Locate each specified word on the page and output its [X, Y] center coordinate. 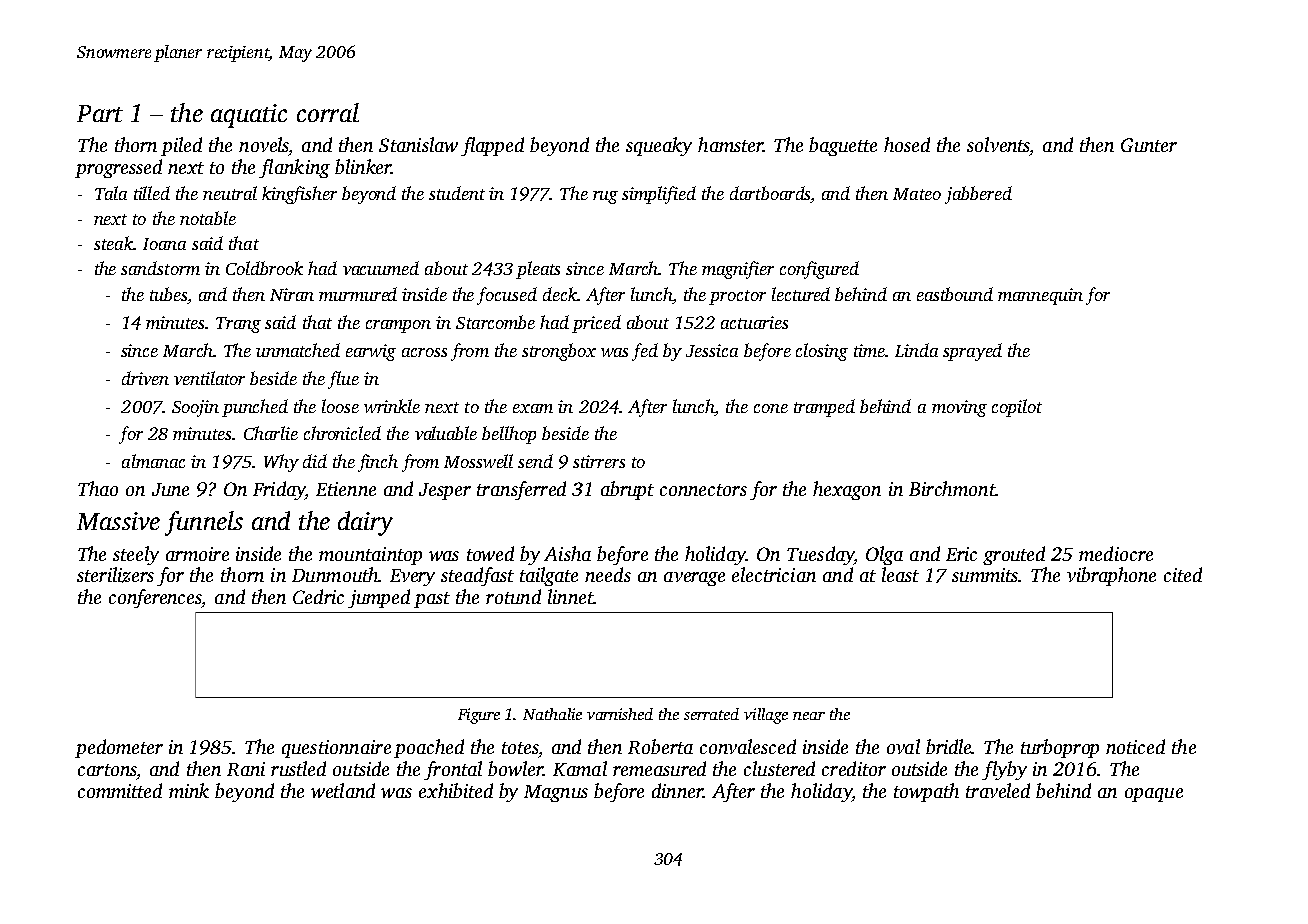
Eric [961, 554]
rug [605, 197]
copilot [1017, 408]
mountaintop [370, 556]
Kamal [580, 768]
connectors [703, 490]
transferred [521, 490]
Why [281, 463]
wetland [343, 790]
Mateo [917, 194]
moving [959, 408]
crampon [398, 326]
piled [181, 146]
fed [645, 352]
